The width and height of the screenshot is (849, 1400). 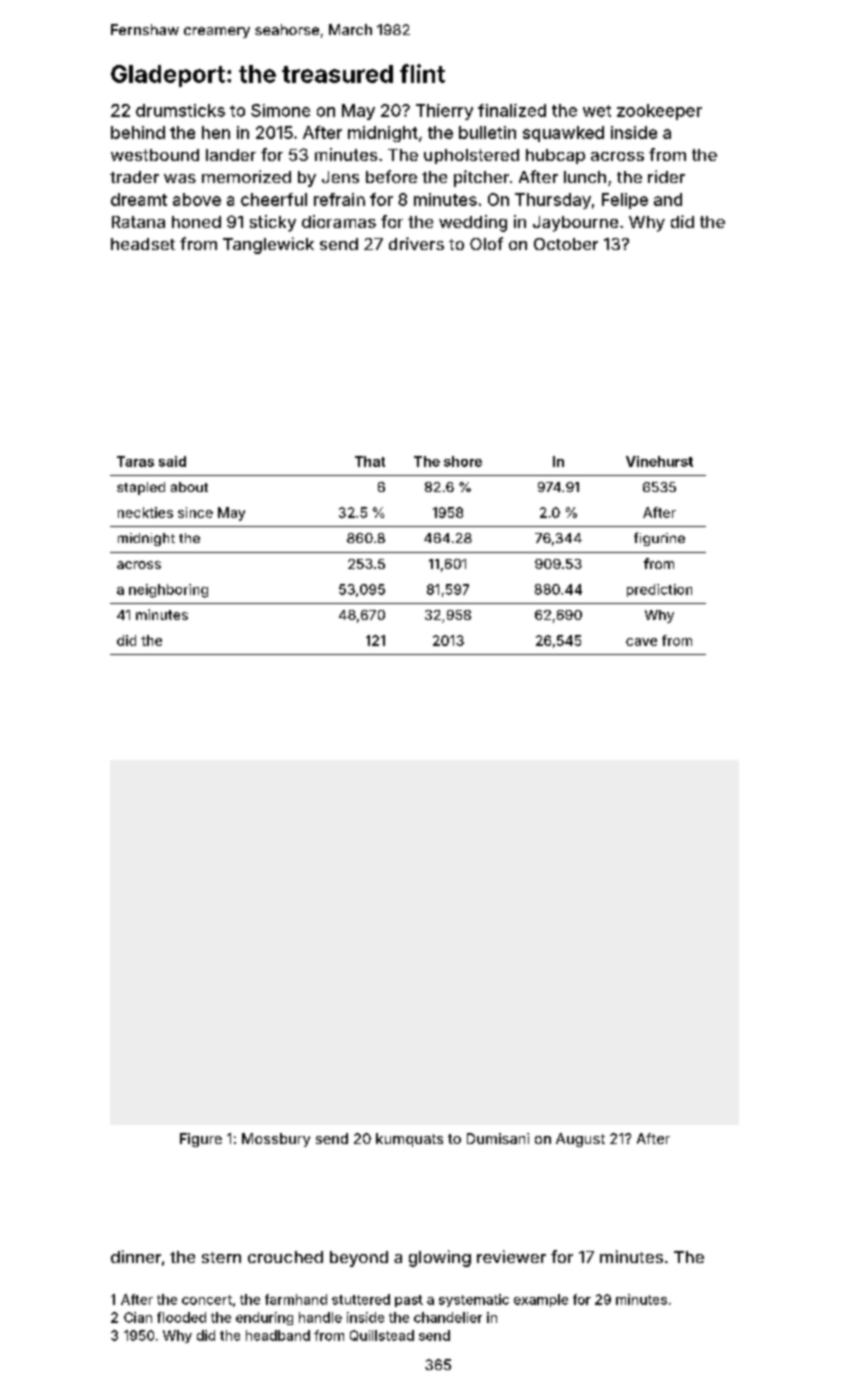 What do you see at coordinates (666, 176) in the screenshot?
I see `rider` at bounding box center [666, 176].
